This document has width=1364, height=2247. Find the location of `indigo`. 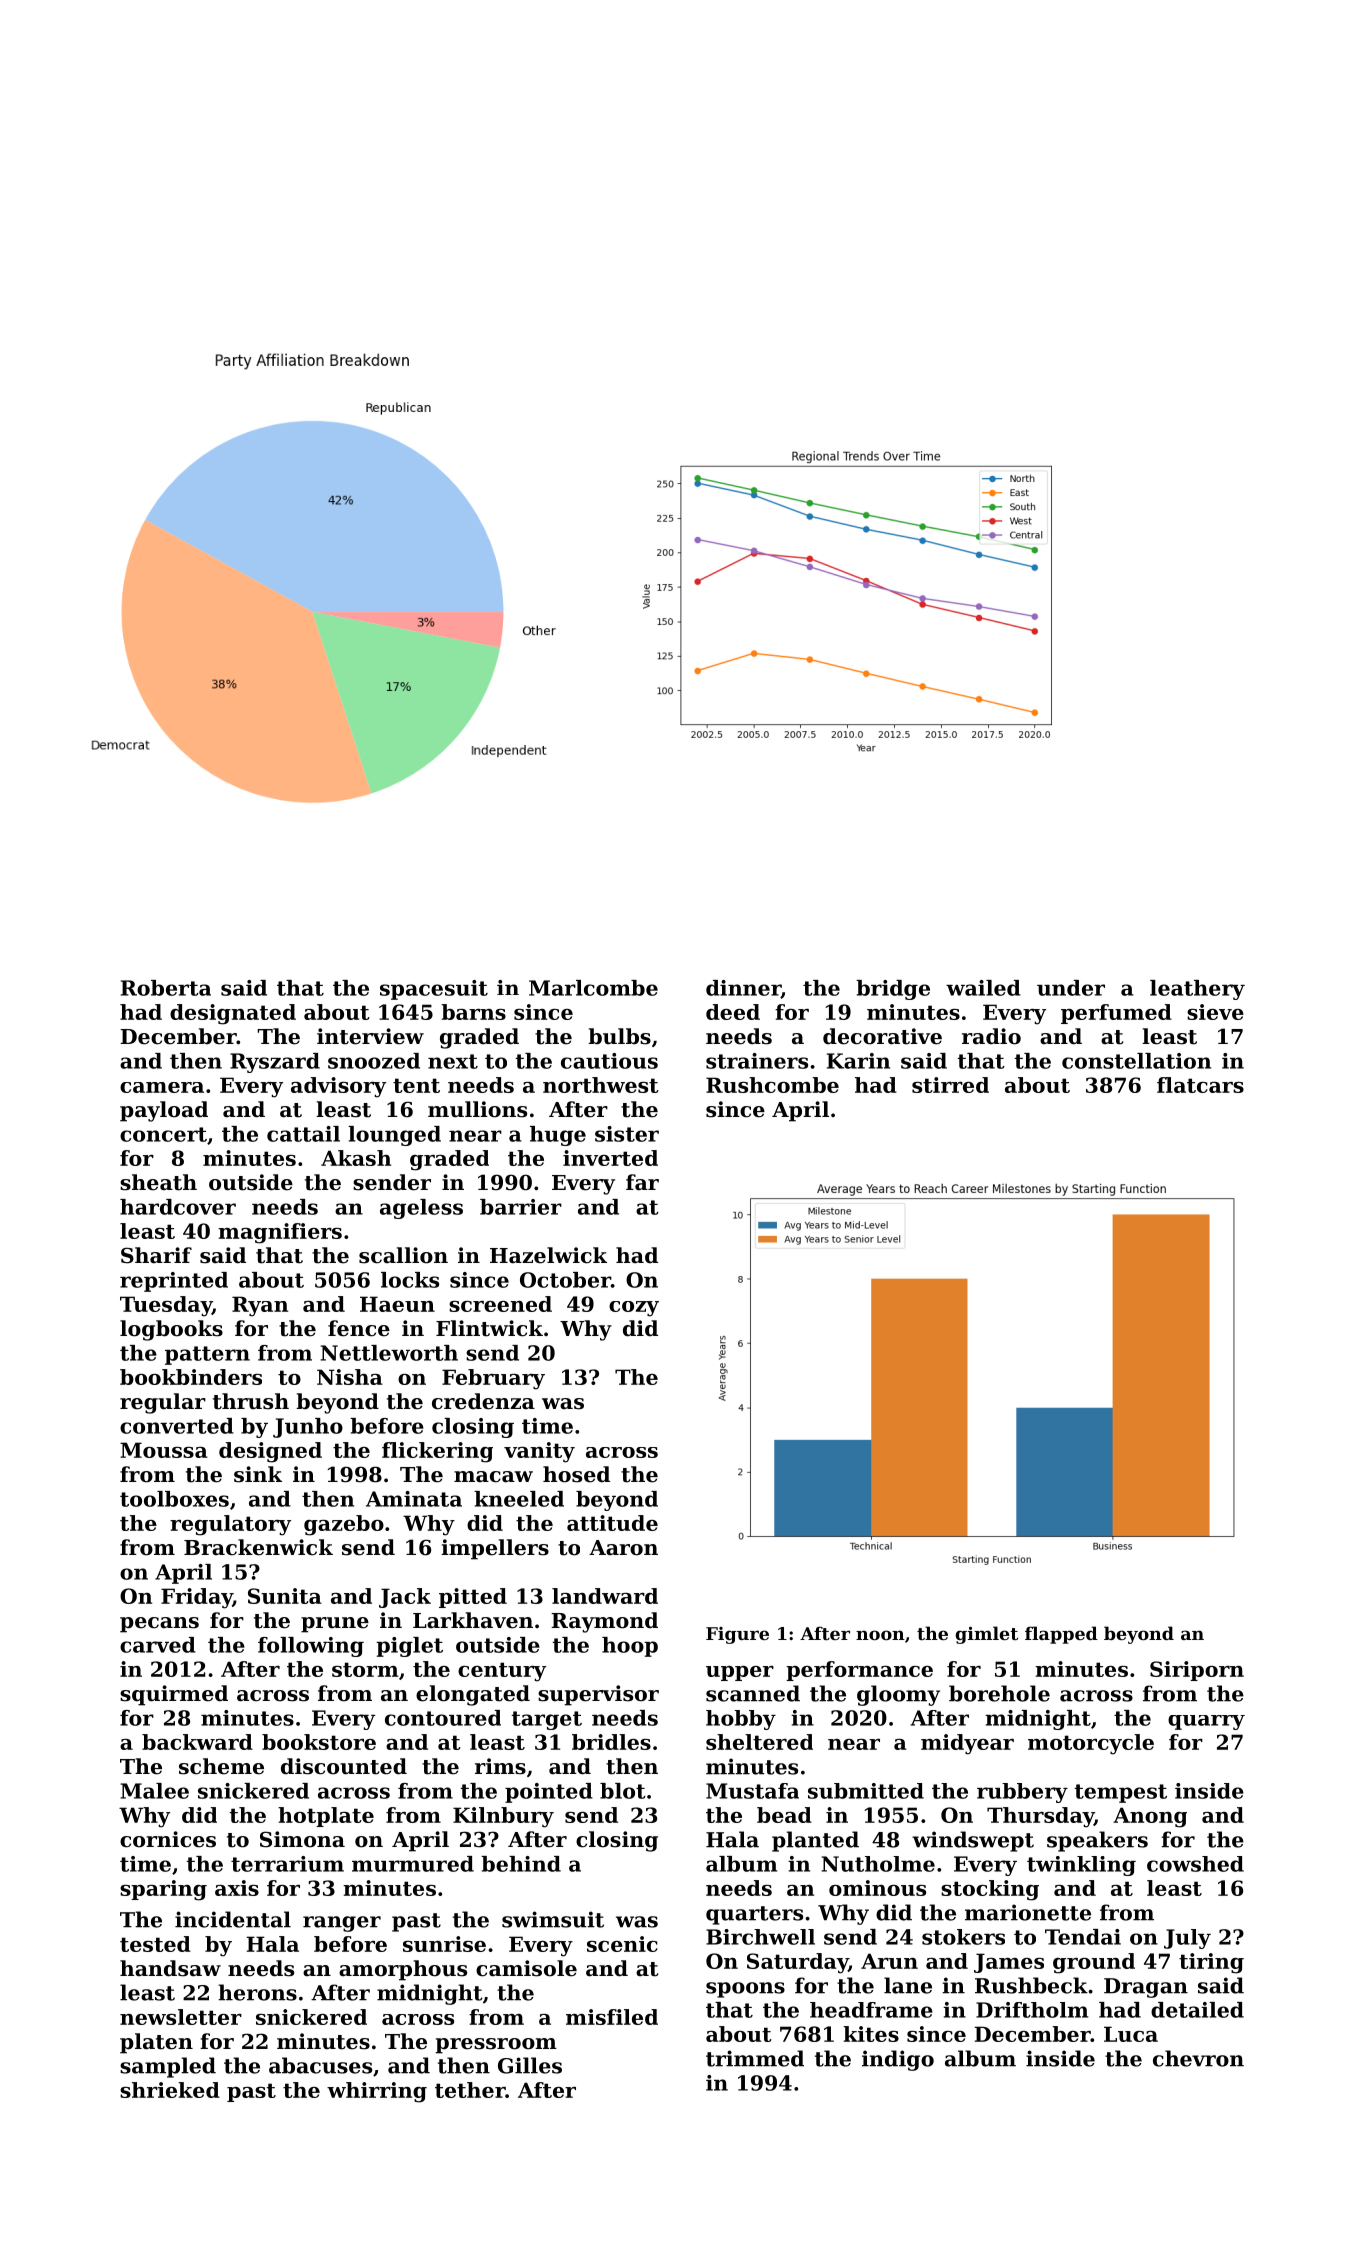

indigo is located at coordinates (898, 2060).
